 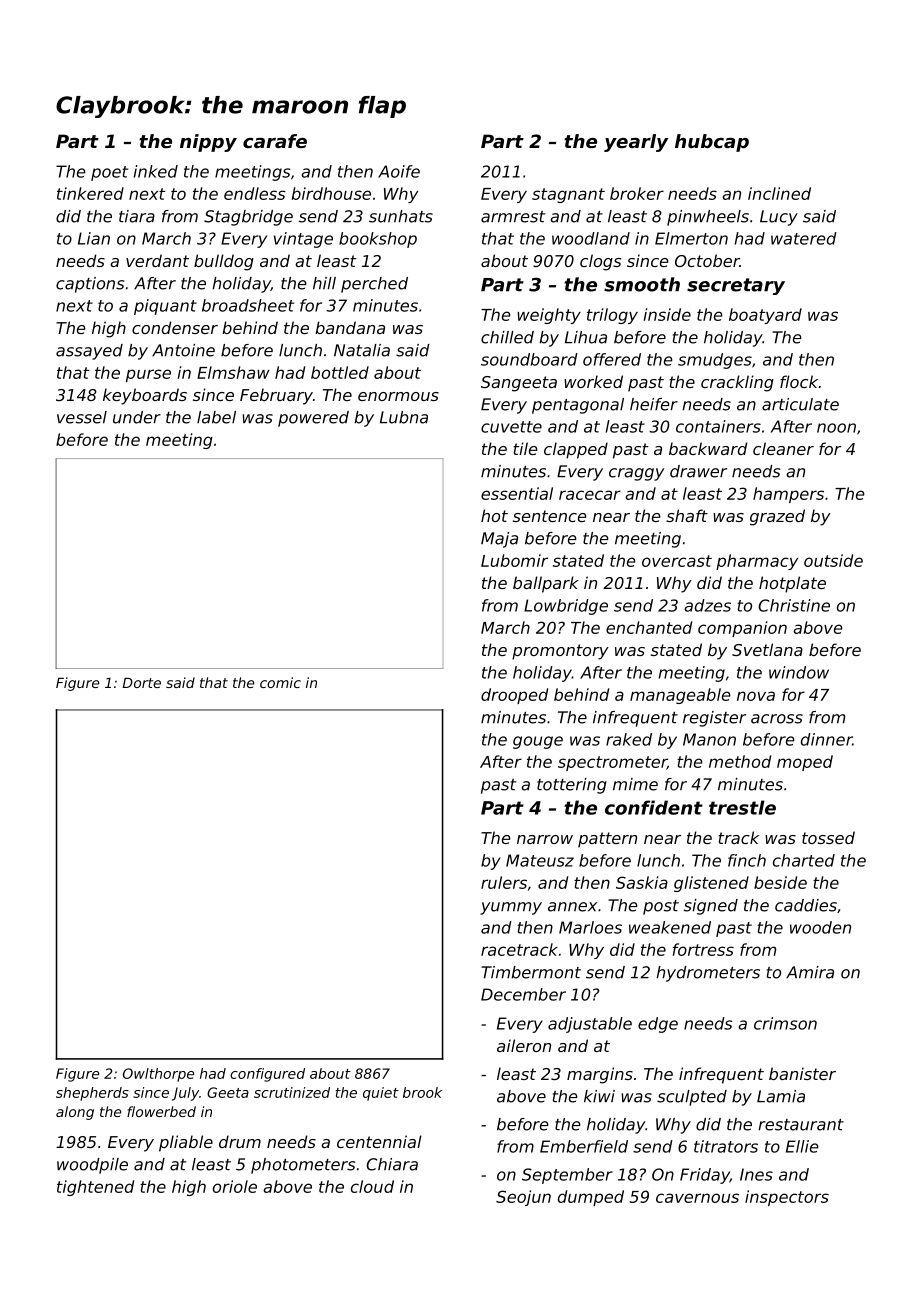 What do you see at coordinates (208, 143) in the image?
I see `nippy` at bounding box center [208, 143].
